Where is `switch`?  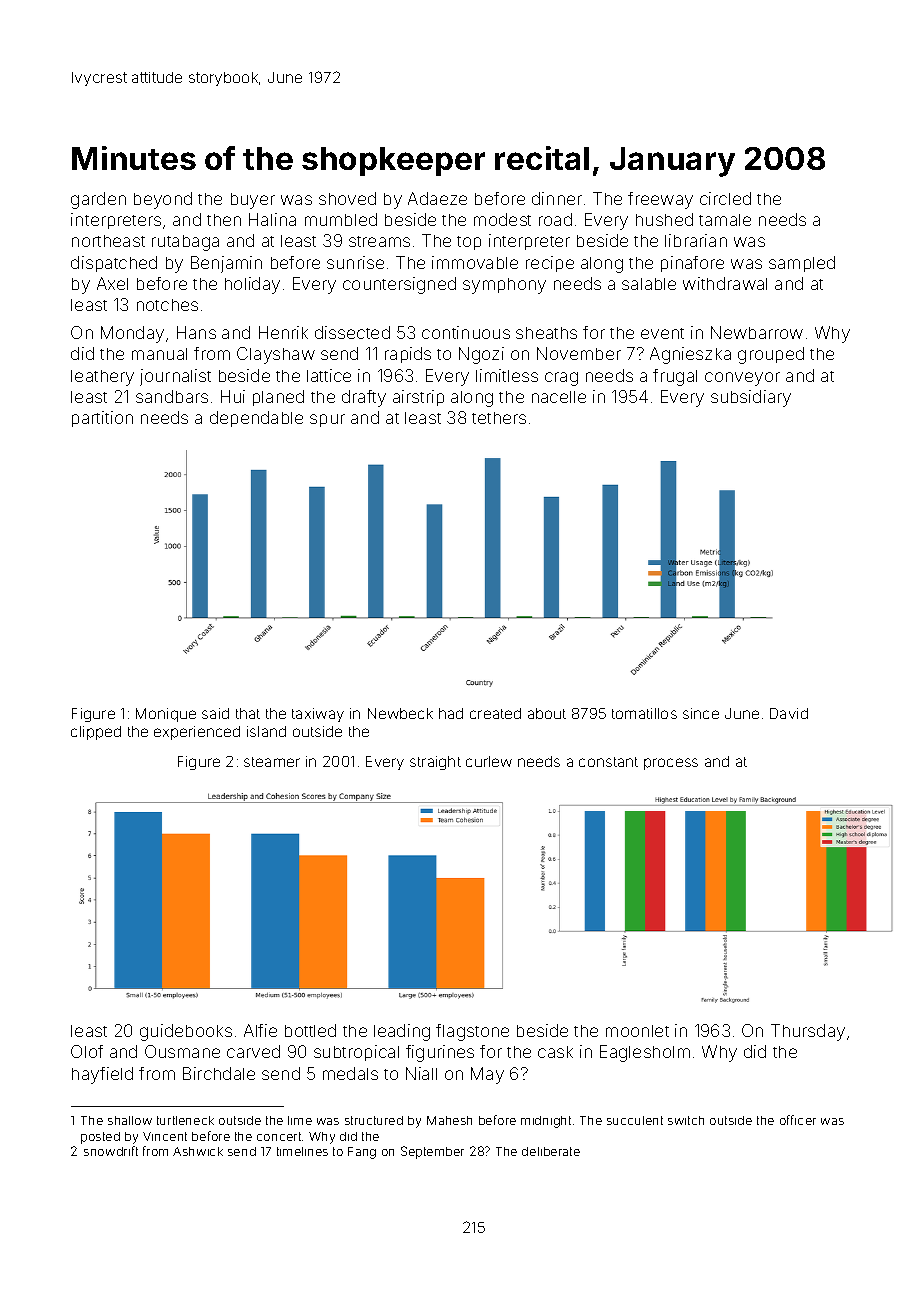 switch is located at coordinates (686, 1120).
